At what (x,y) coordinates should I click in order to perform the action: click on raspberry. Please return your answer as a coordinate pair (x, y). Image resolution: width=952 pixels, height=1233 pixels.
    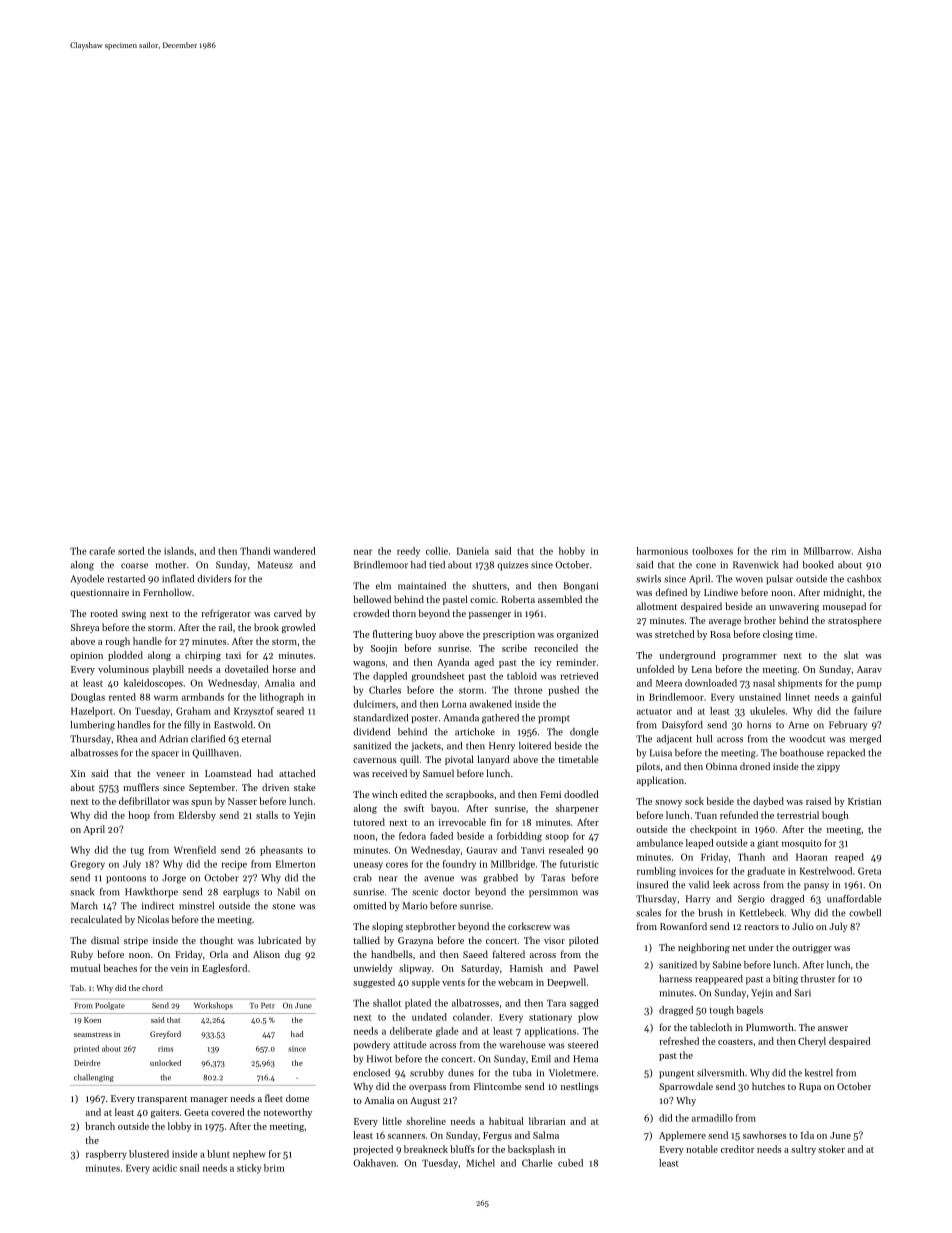
    Looking at the image, I should click on (106, 1155).
